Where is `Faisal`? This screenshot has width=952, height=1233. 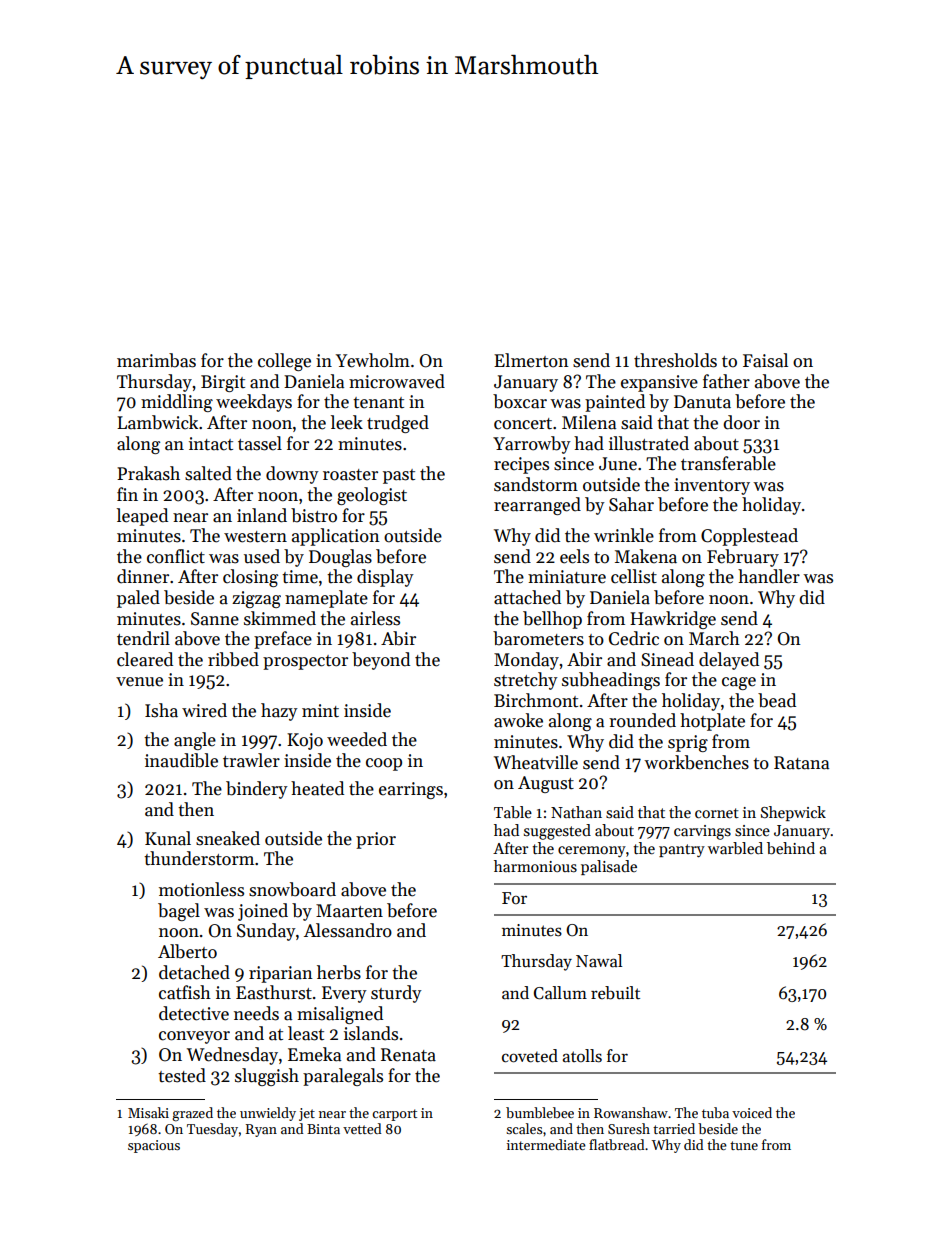 Faisal is located at coordinates (765, 360).
